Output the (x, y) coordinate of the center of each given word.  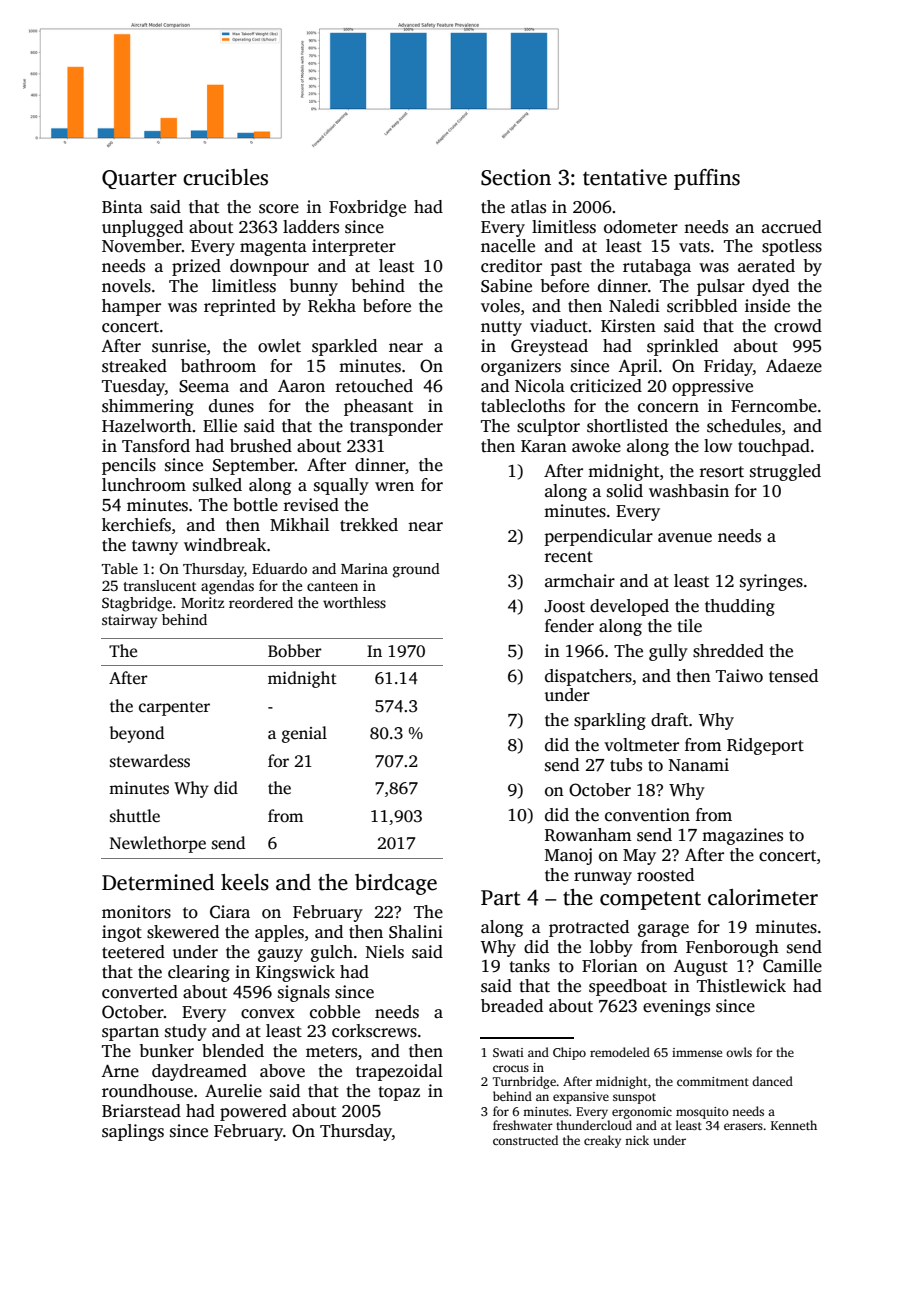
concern (668, 408)
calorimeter (763, 897)
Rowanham (588, 835)
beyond (136, 734)
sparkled (344, 347)
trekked (369, 525)
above (282, 1071)
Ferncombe (774, 406)
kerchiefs (136, 525)
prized (196, 267)
